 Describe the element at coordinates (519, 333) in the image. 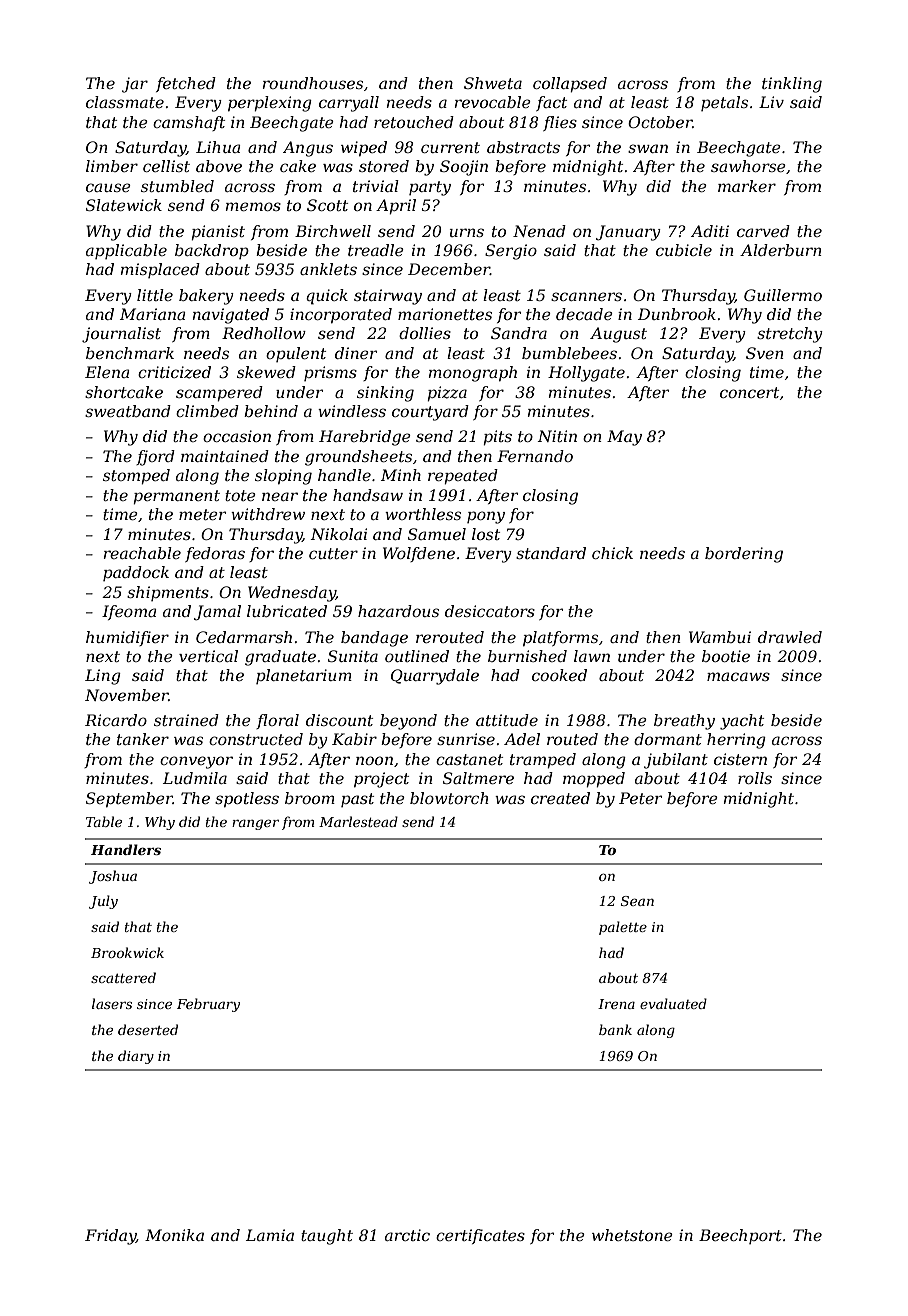

I see `Sandra` at that location.
